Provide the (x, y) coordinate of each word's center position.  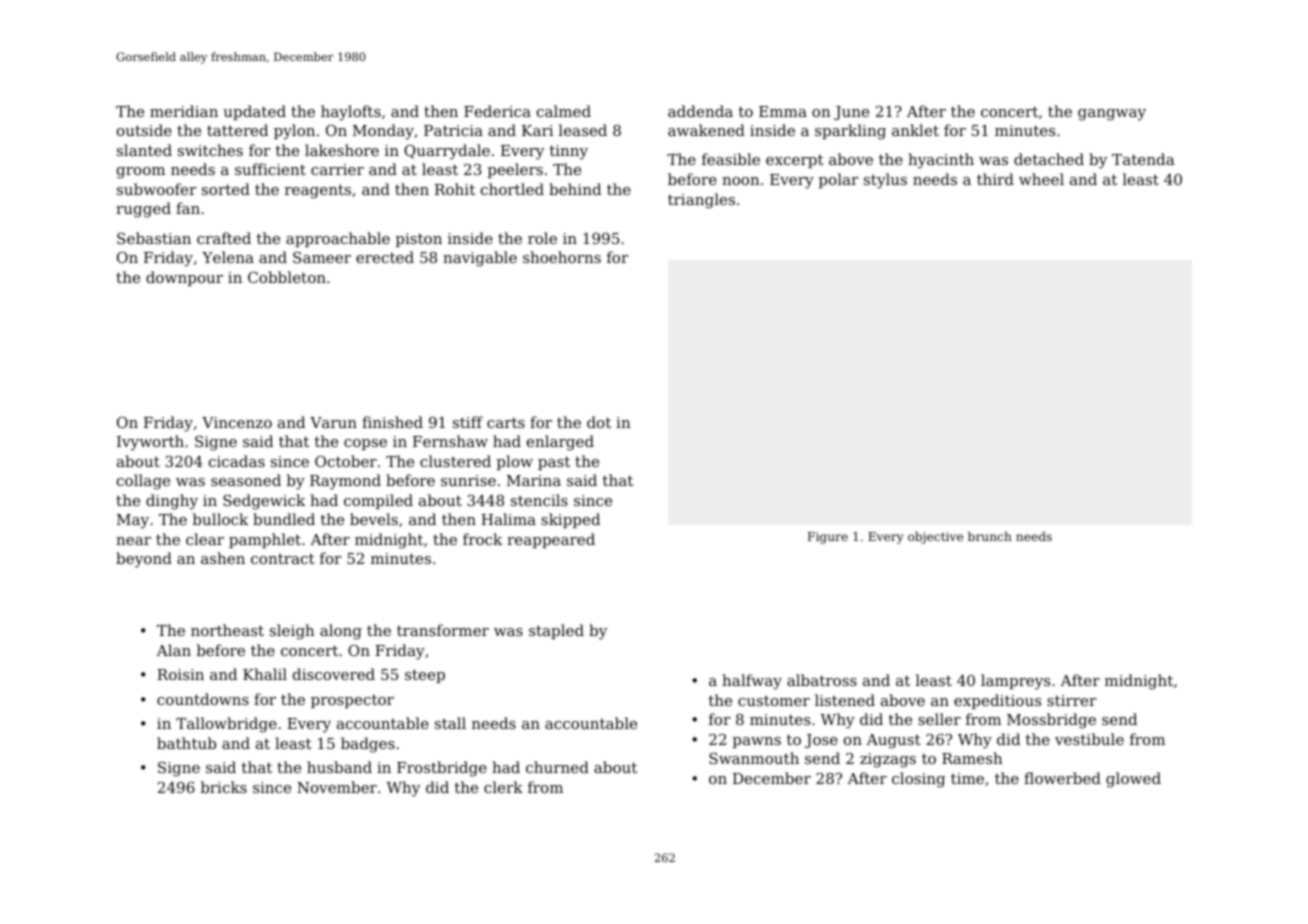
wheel (1041, 179)
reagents (318, 191)
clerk (503, 787)
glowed (1133, 780)
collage (143, 482)
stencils (539, 500)
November (337, 787)
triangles (701, 201)
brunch (990, 536)
